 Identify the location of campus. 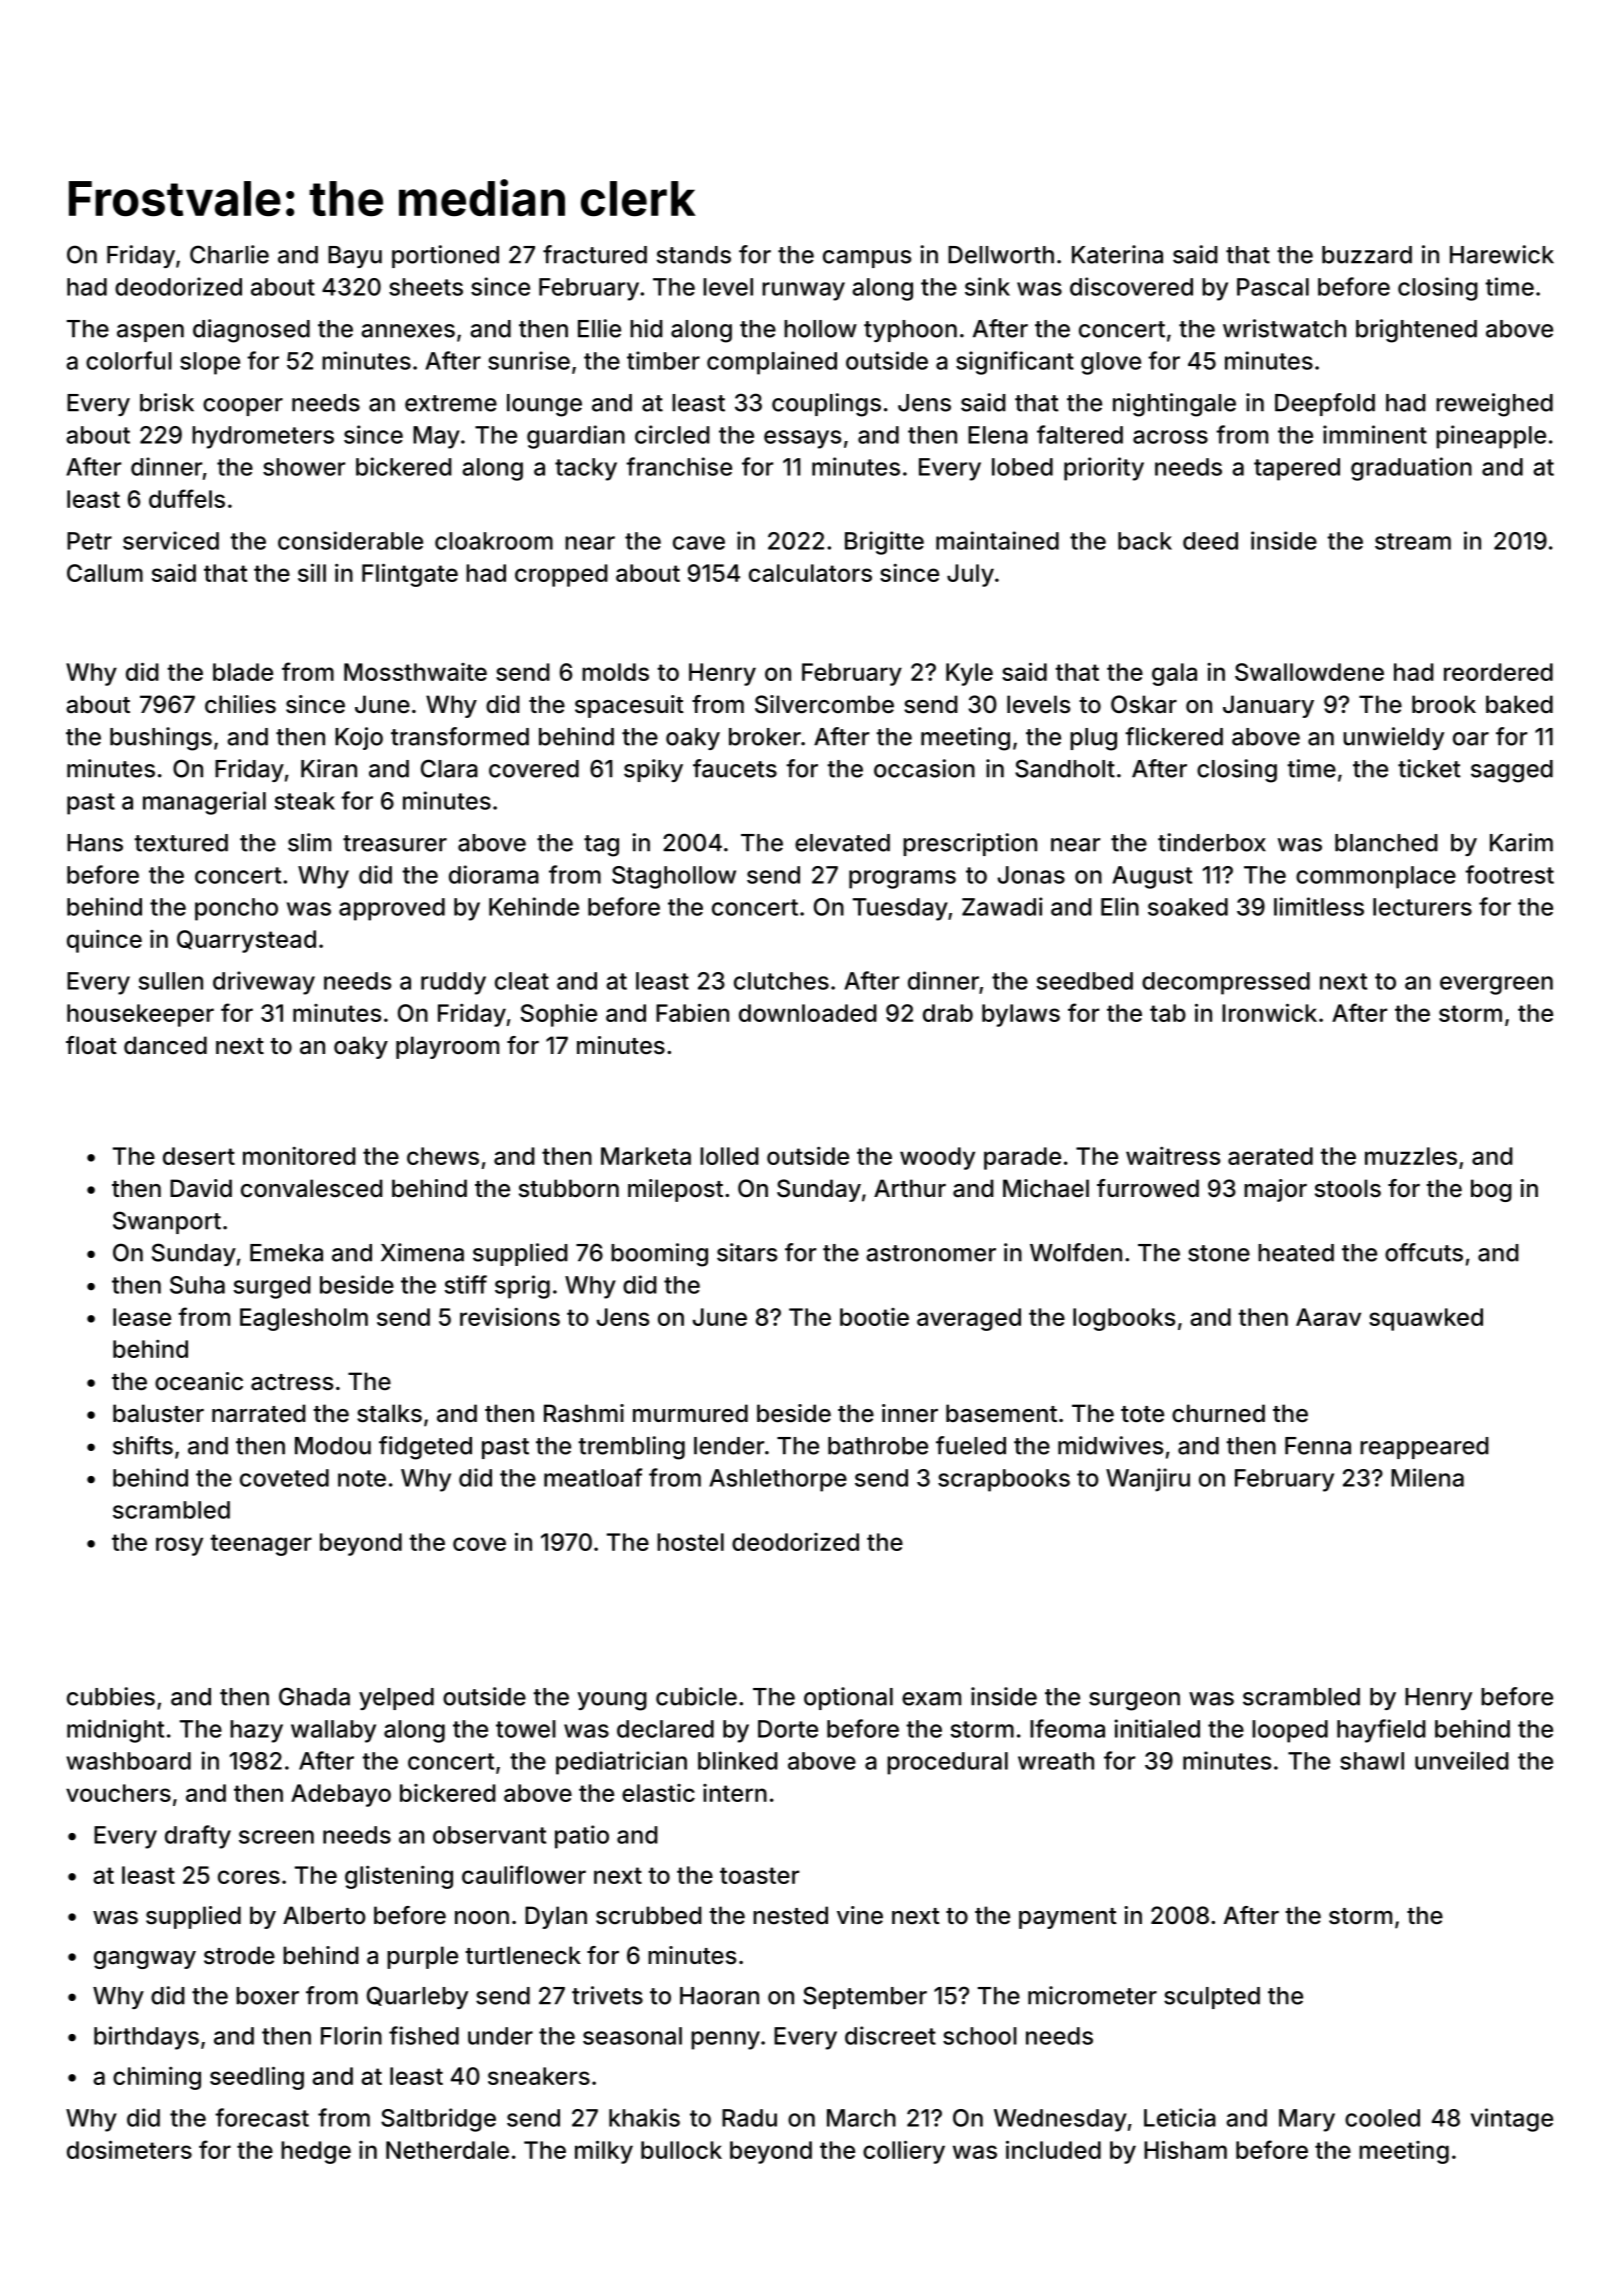
(867, 259).
